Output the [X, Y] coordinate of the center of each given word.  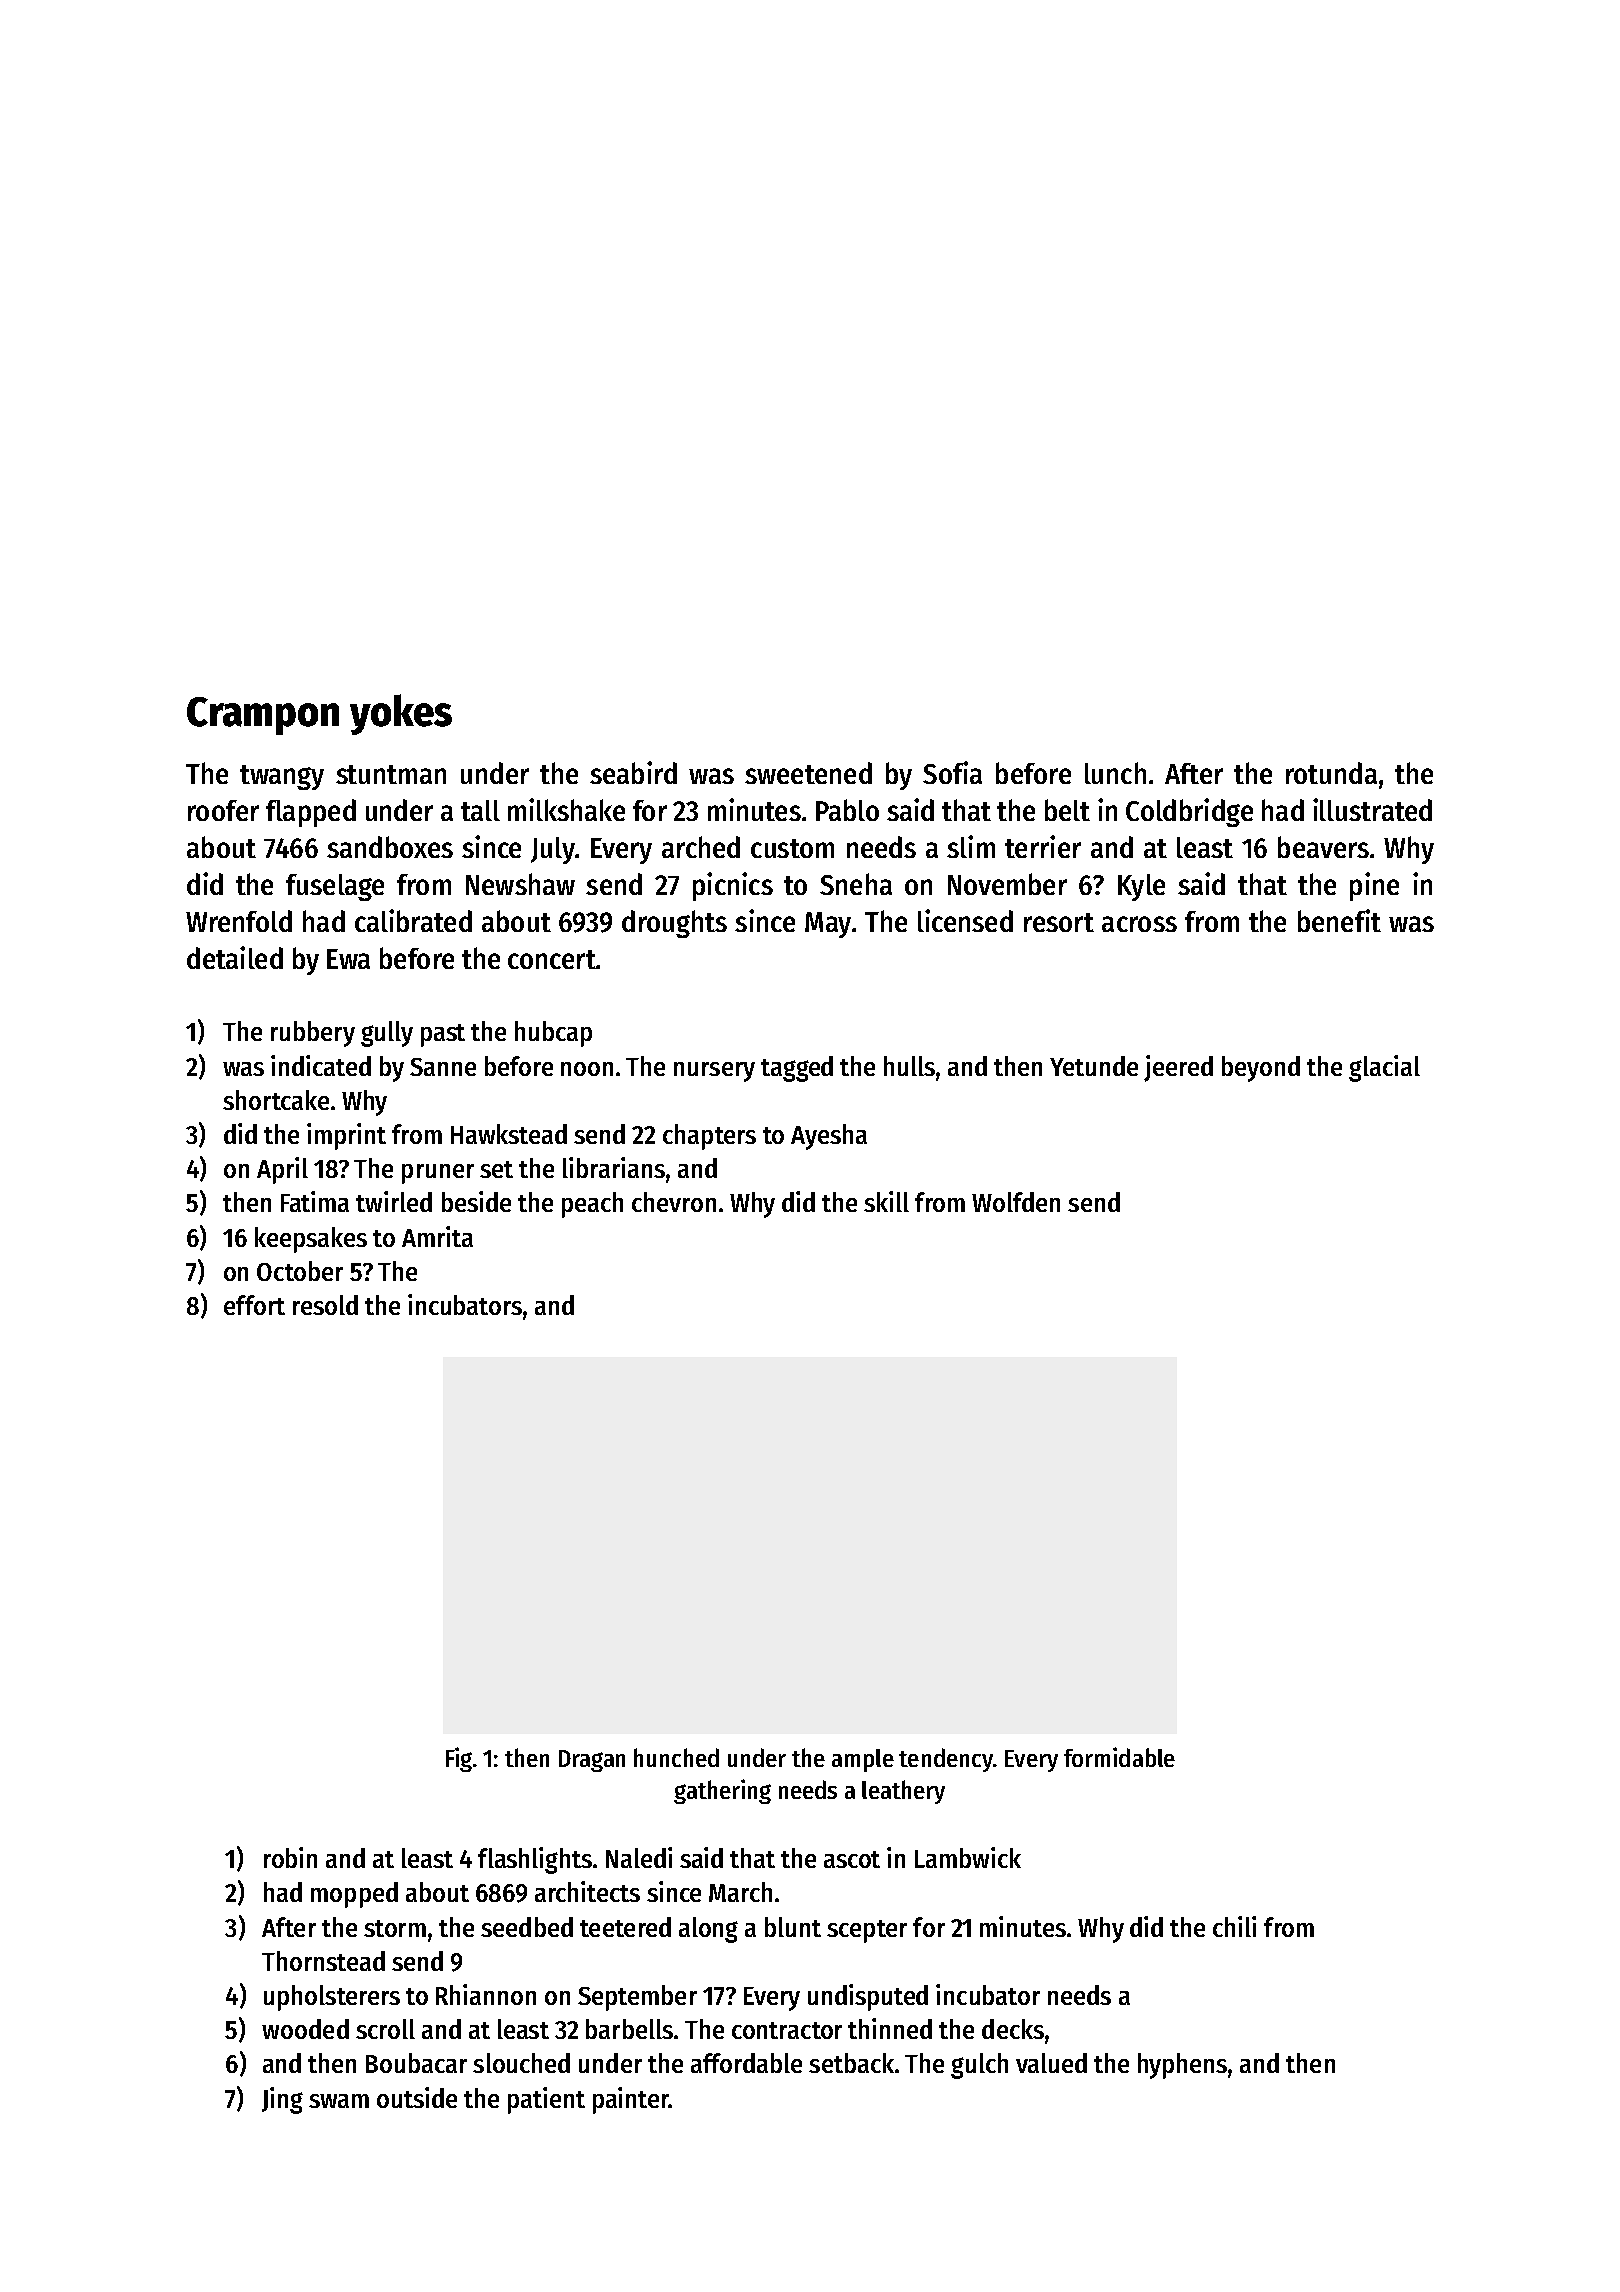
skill [886, 1201]
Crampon [263, 716]
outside [417, 2097]
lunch [1115, 773]
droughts [674, 924]
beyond [1261, 1069]
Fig [459, 1759]
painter [631, 2100]
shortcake [276, 1100]
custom [792, 848]
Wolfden [1016, 1202]
